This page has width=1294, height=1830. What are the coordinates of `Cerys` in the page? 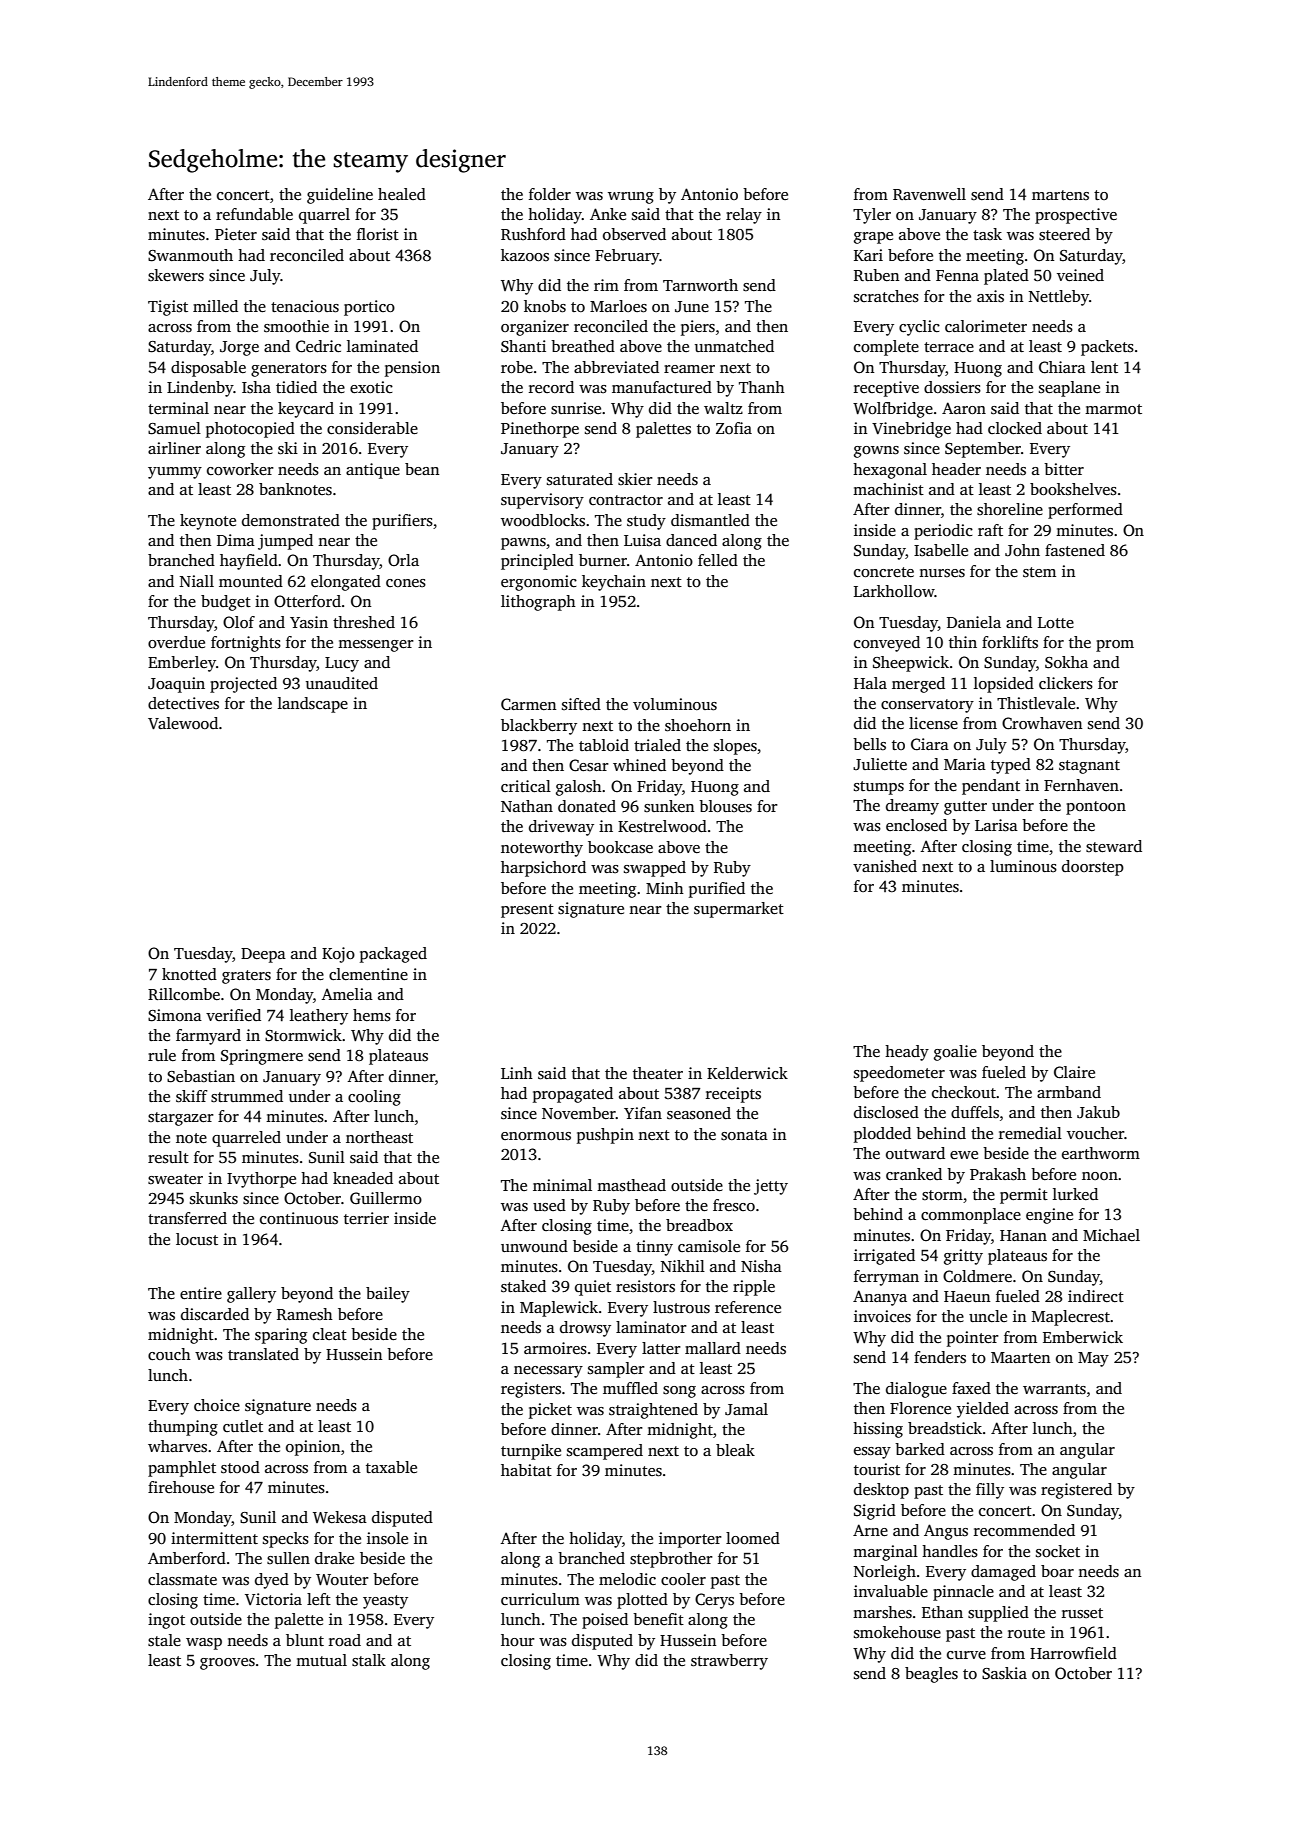 It's located at (714, 1601).
